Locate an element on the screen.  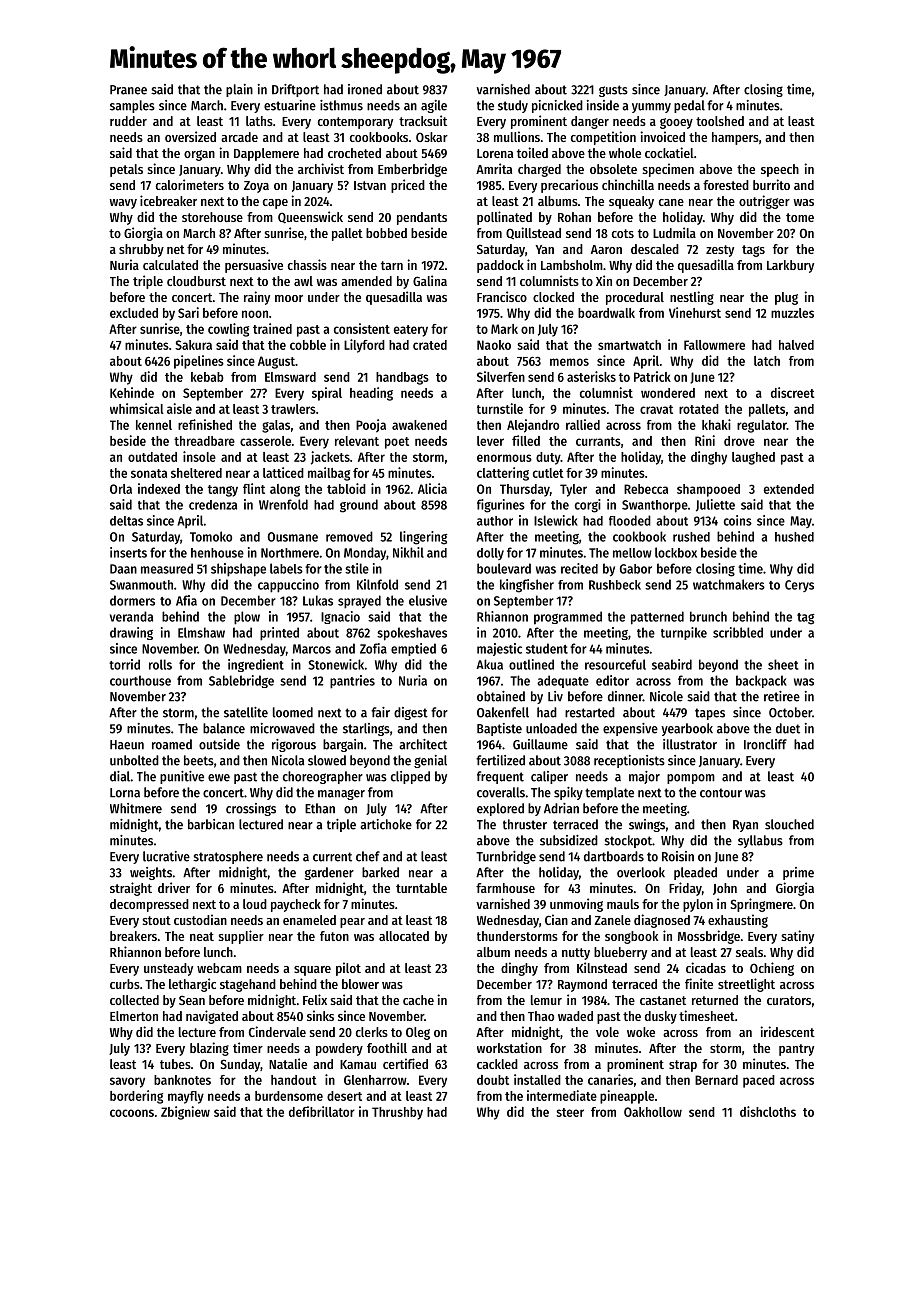
outlined is located at coordinates (531, 664).
